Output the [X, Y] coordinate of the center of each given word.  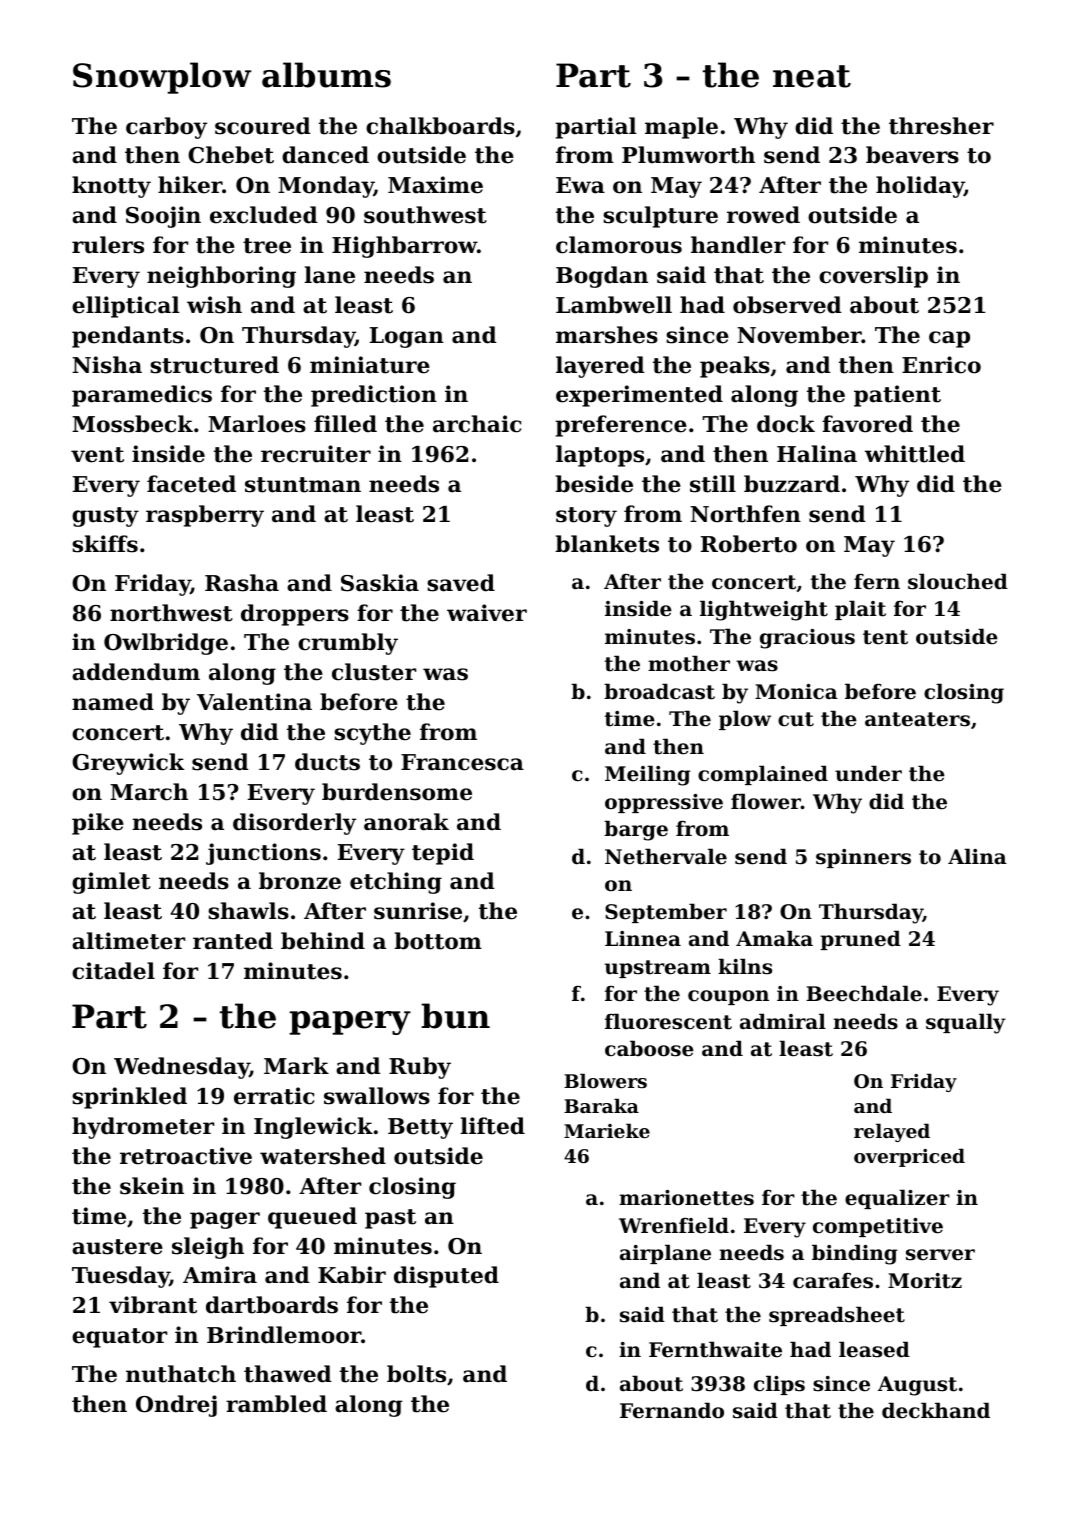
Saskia [380, 583]
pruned [860, 940]
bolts [416, 1374]
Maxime [435, 185]
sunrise [418, 911]
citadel [113, 971]
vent [97, 455]
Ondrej [176, 1406]
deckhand [936, 1410]
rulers [108, 245]
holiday [920, 187]
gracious [807, 639]
